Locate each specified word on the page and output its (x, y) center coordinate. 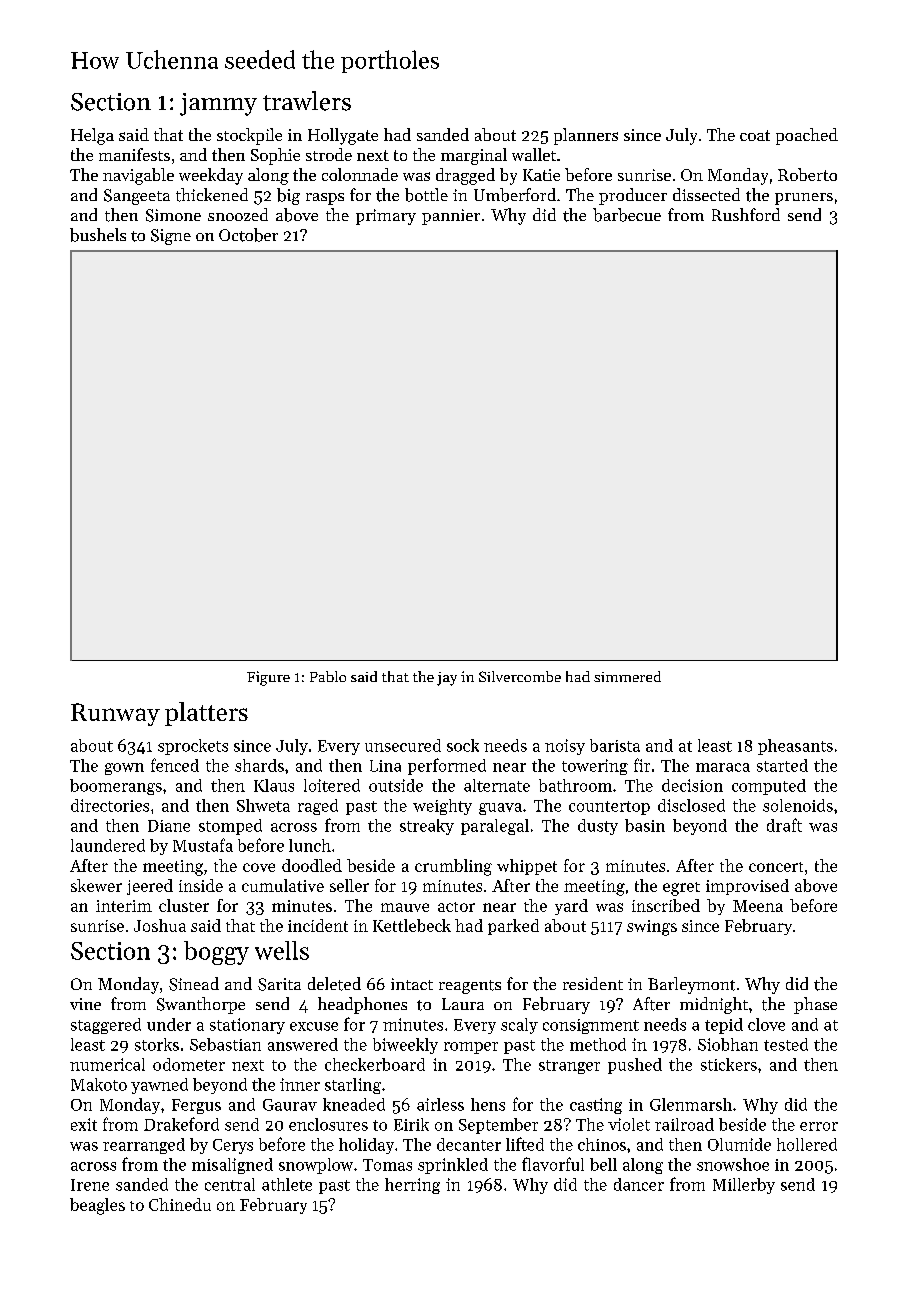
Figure (268, 678)
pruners (804, 199)
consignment (591, 1026)
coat (755, 135)
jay (447, 679)
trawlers (307, 101)
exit (84, 1124)
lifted (525, 1144)
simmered (627, 676)
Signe (171, 237)
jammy (218, 104)
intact (412, 984)
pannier (451, 217)
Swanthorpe (201, 1005)
